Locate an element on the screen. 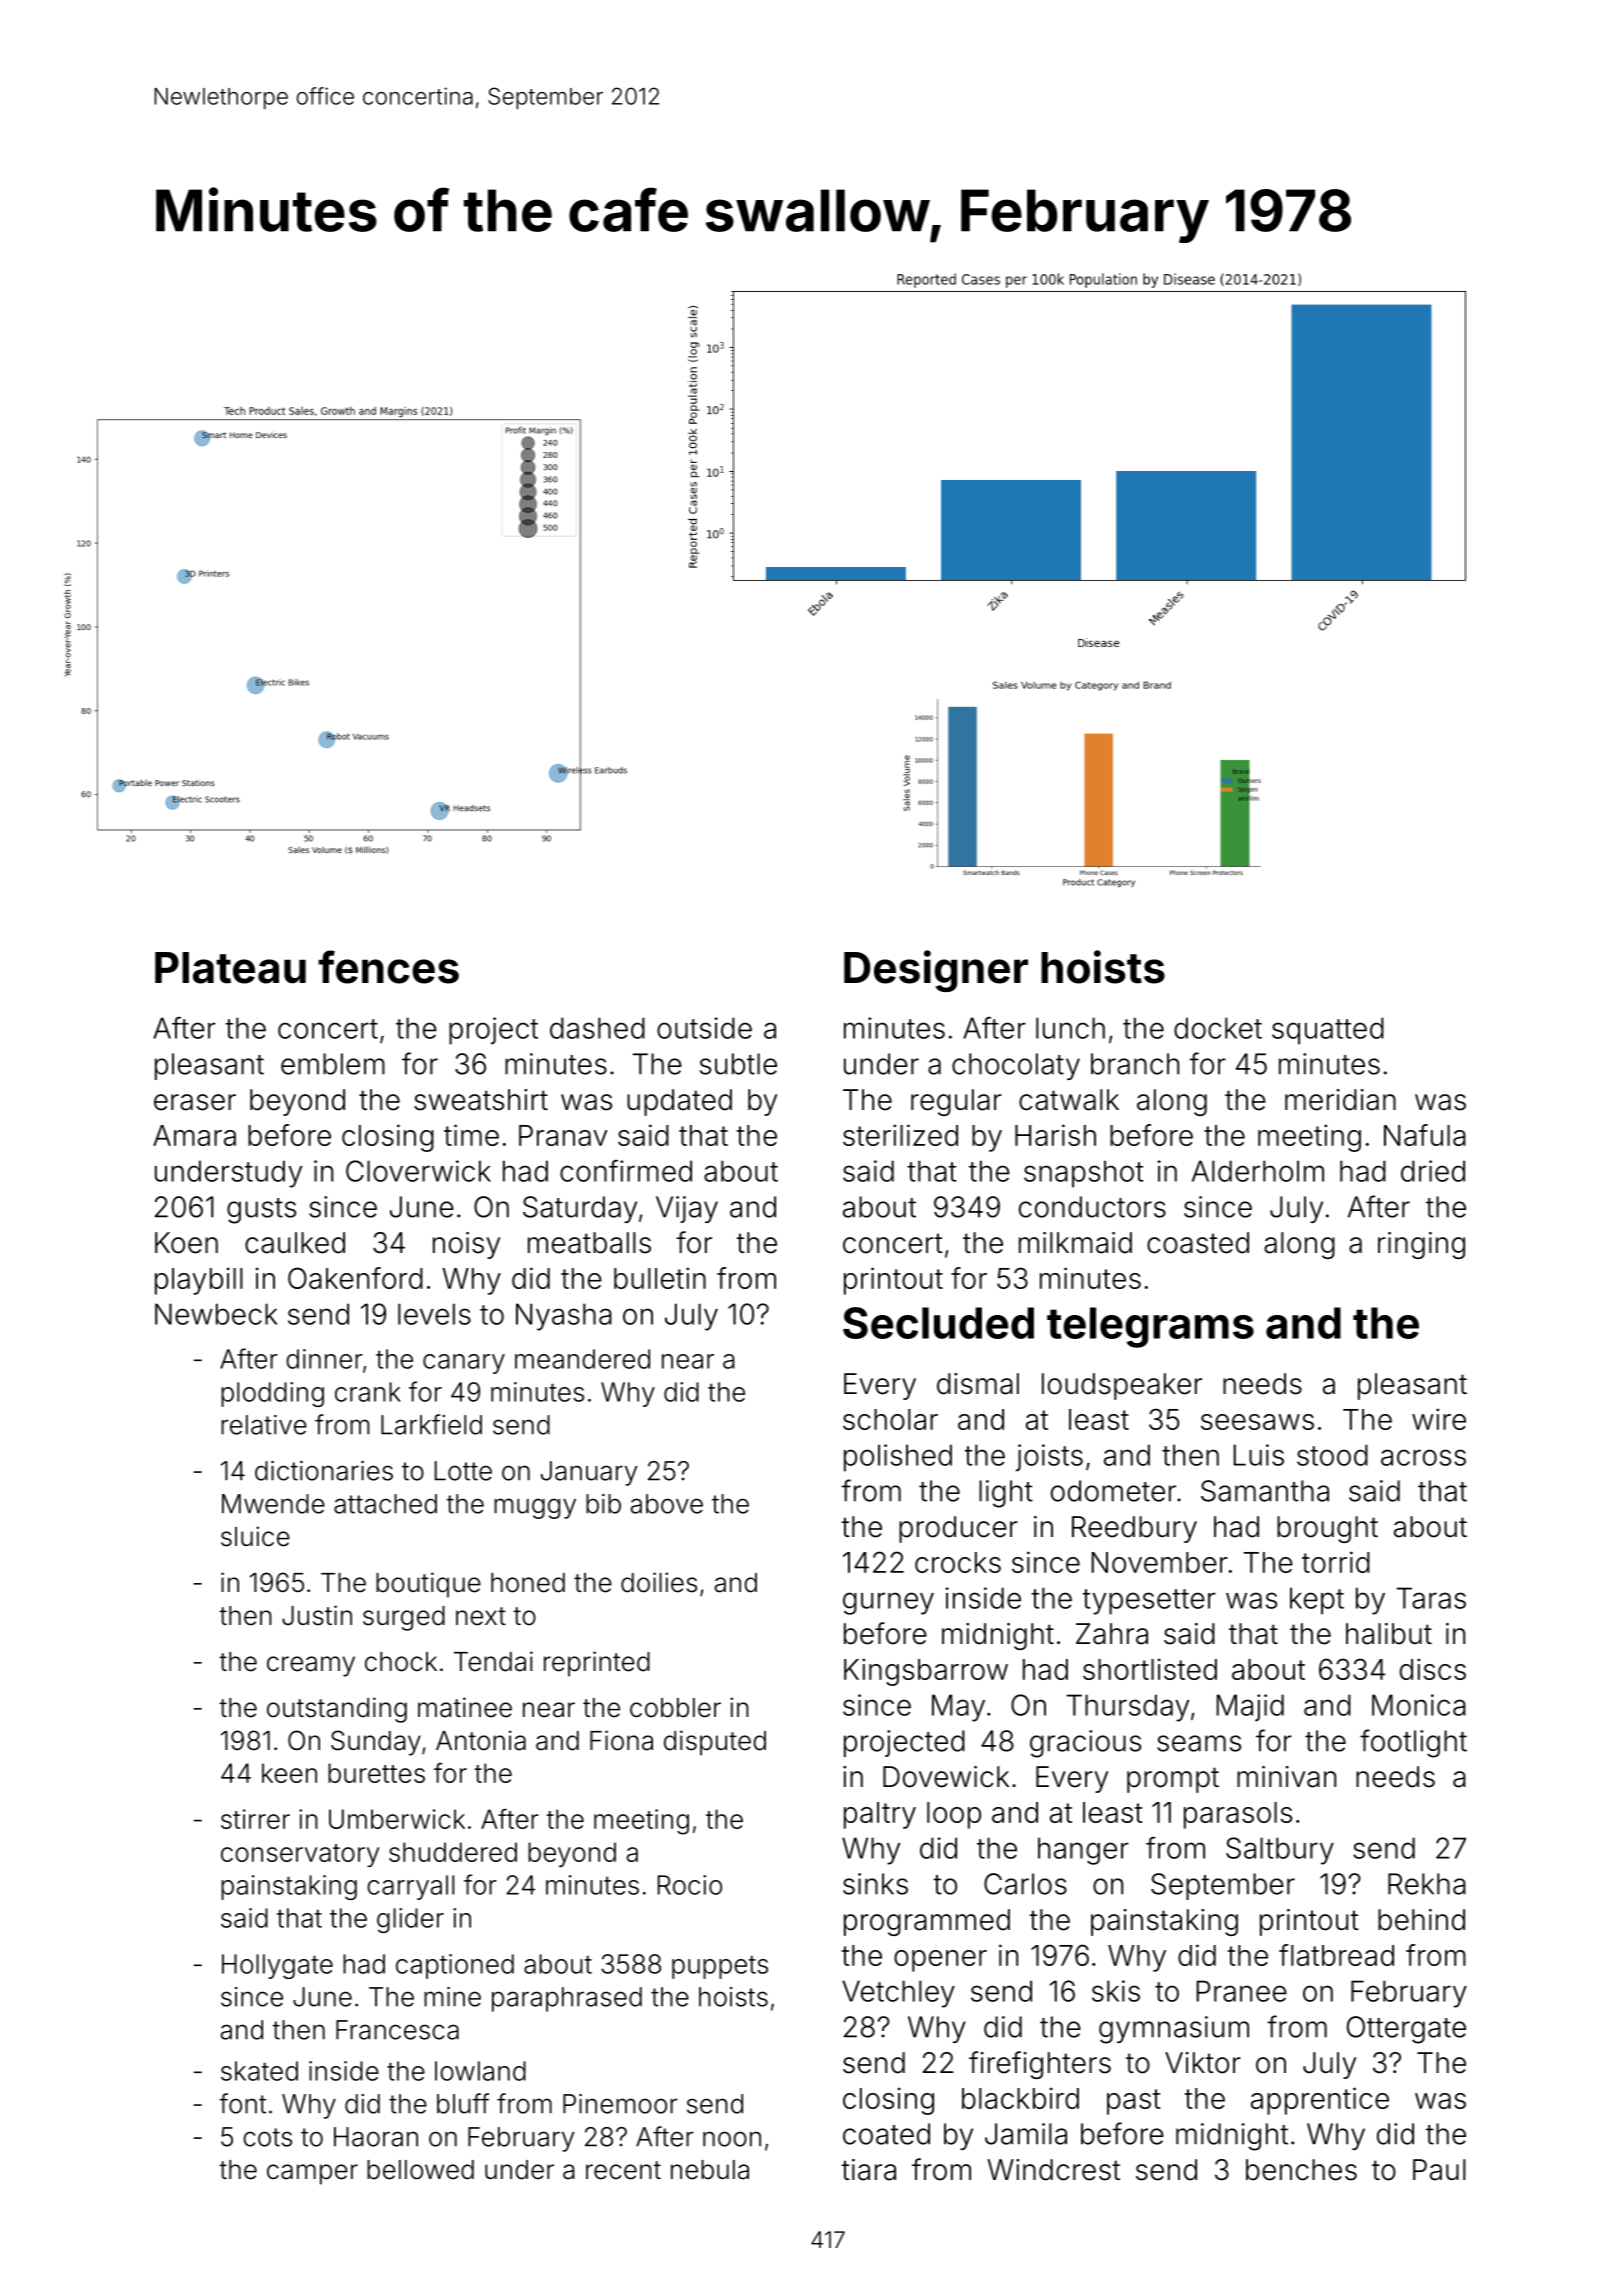 The image size is (1620, 2292). minivan is located at coordinates (1286, 1777).
